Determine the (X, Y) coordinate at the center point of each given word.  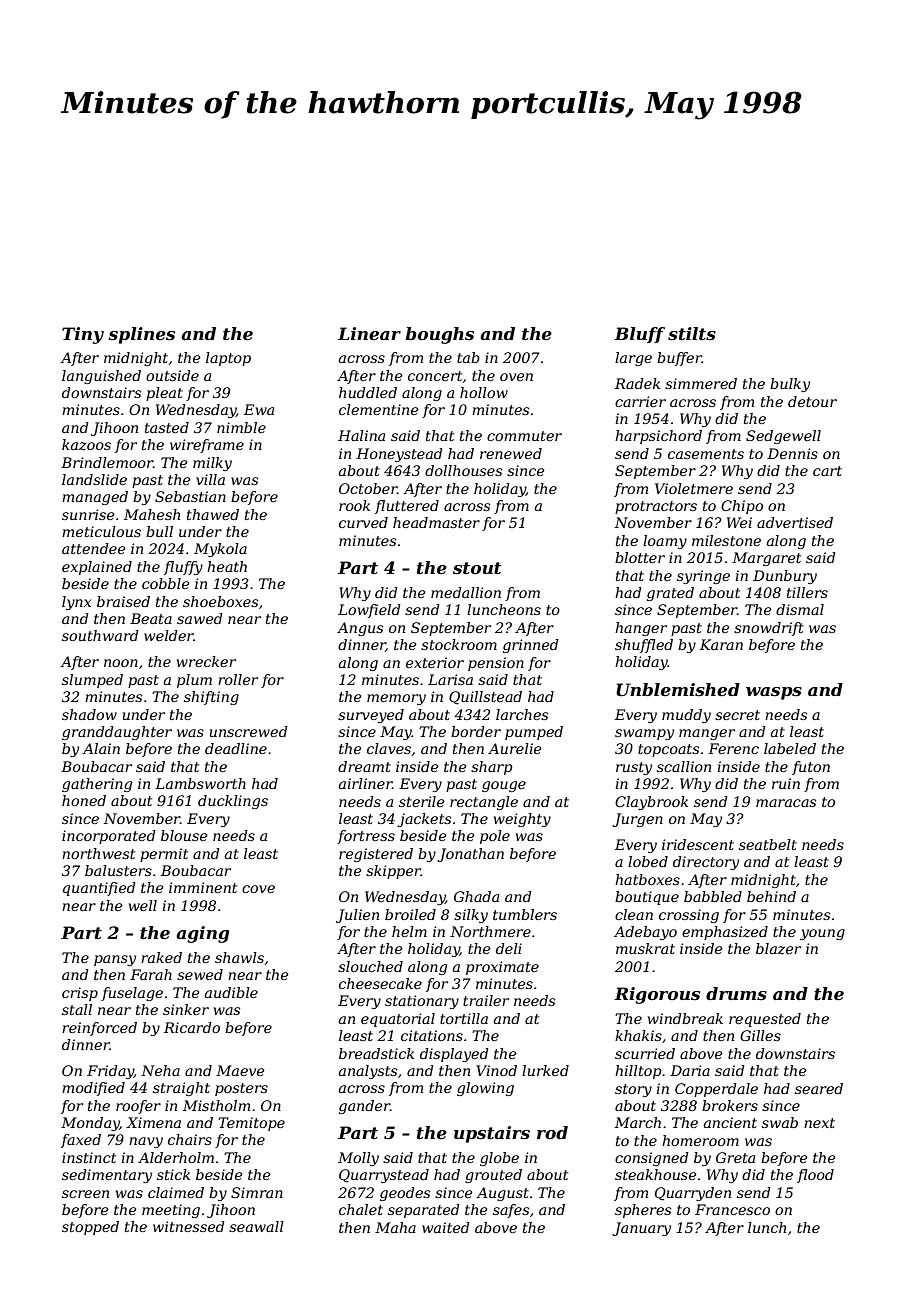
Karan (721, 644)
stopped (90, 1228)
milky (212, 464)
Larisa (450, 679)
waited (446, 1227)
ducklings (233, 802)
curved (363, 522)
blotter (640, 557)
